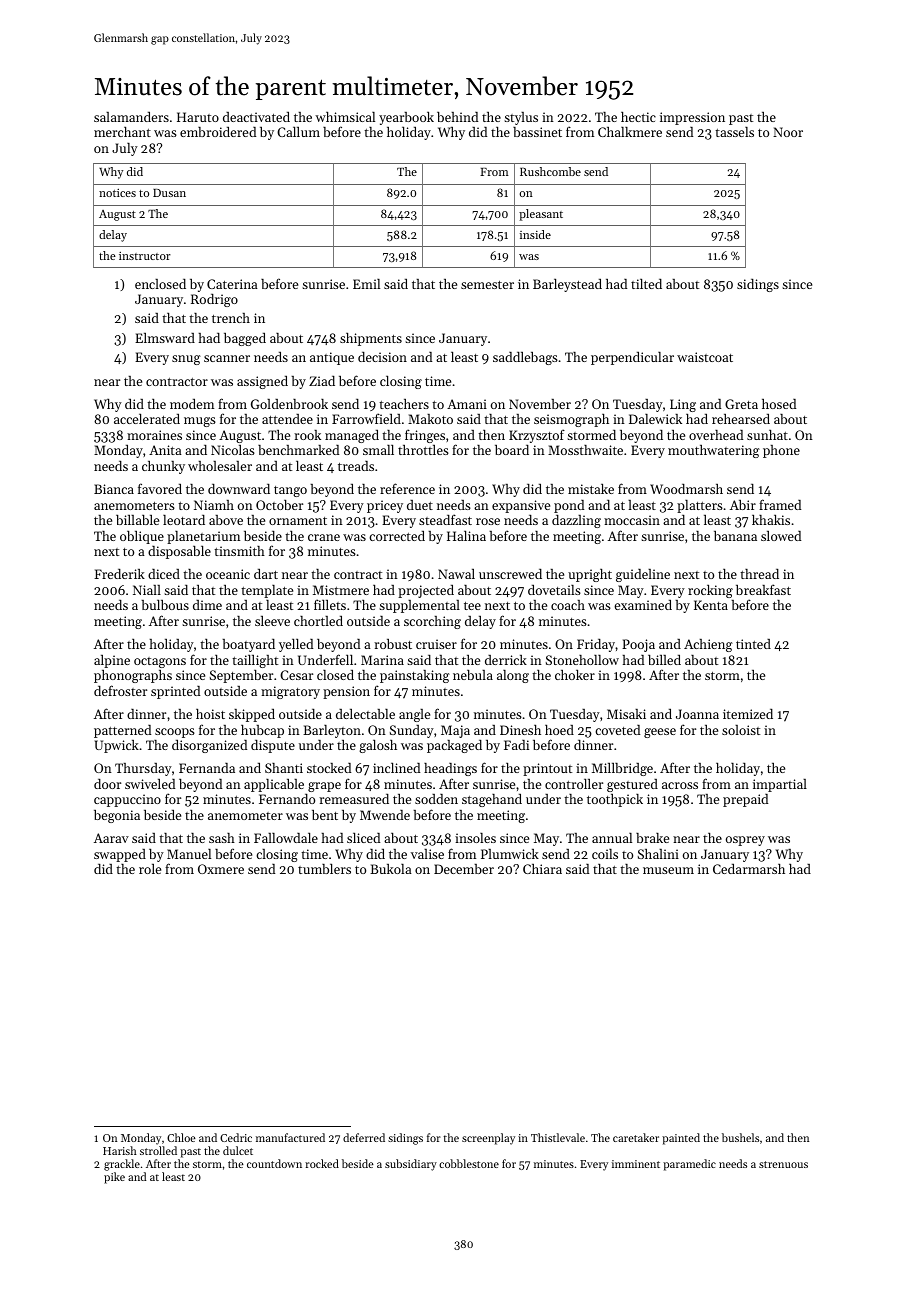  What do you see at coordinates (521, 118) in the document?
I see `stylus` at bounding box center [521, 118].
